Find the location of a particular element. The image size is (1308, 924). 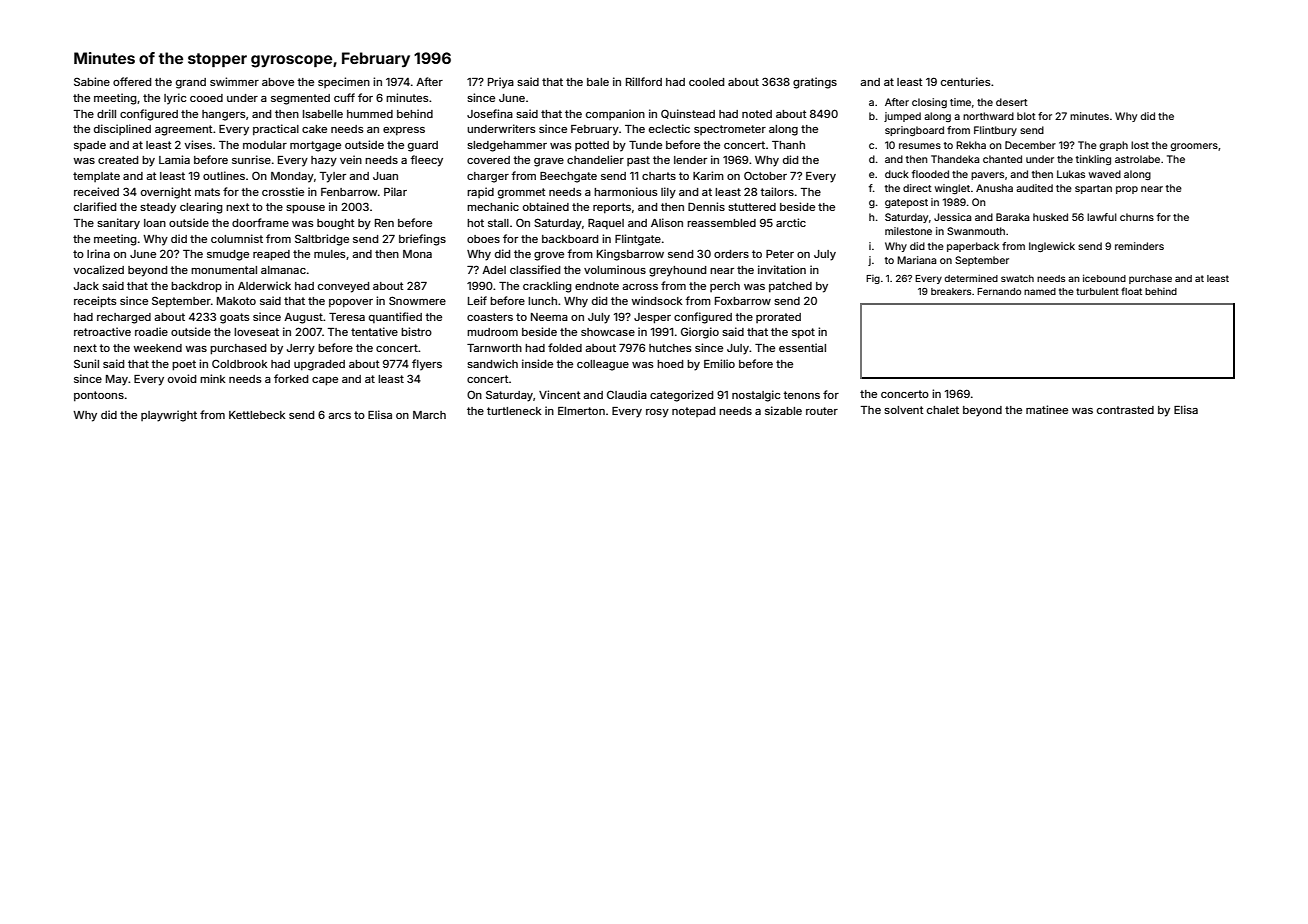

spot is located at coordinates (803, 333).
